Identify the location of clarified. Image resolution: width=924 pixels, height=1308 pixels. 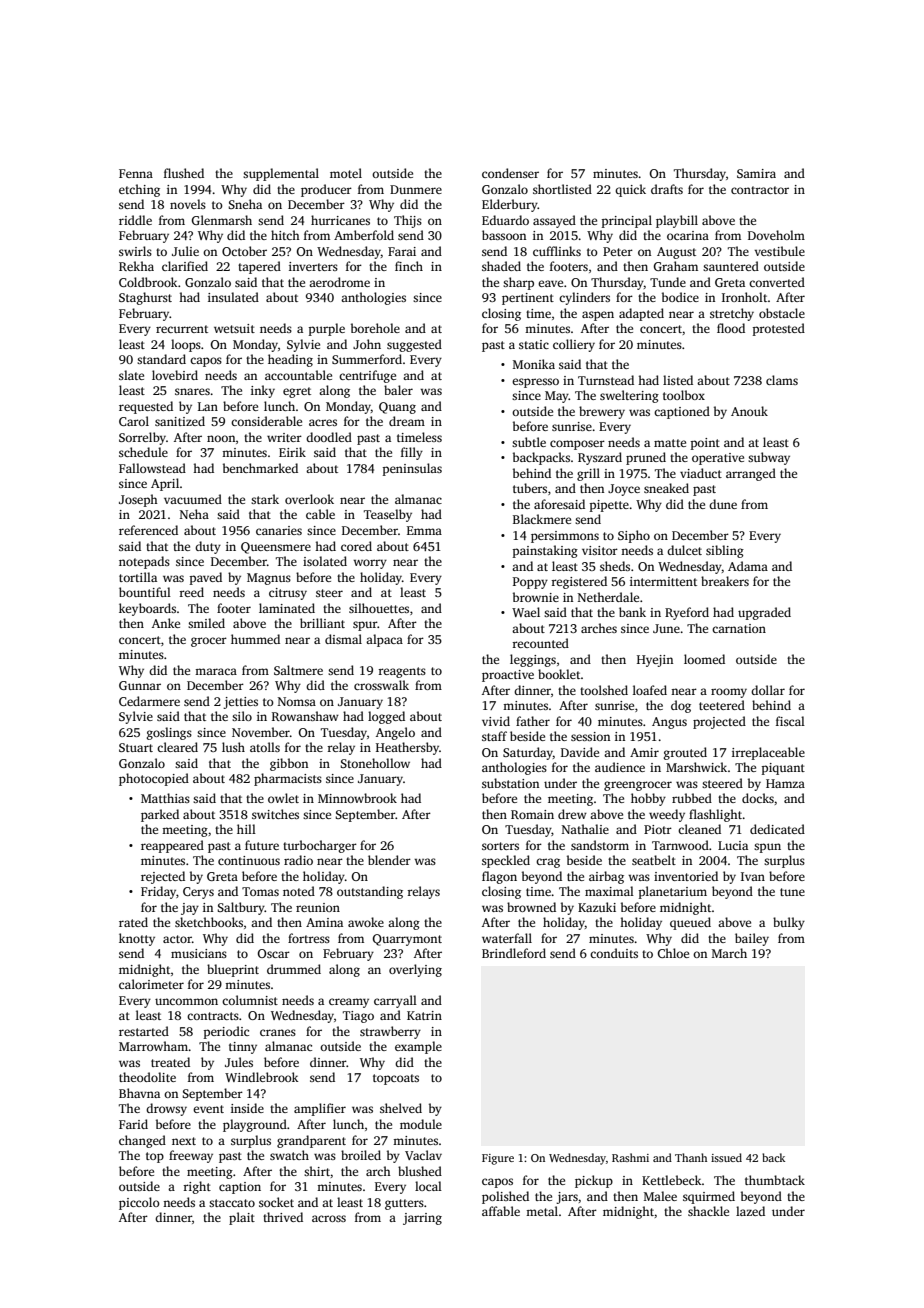
(185, 266).
